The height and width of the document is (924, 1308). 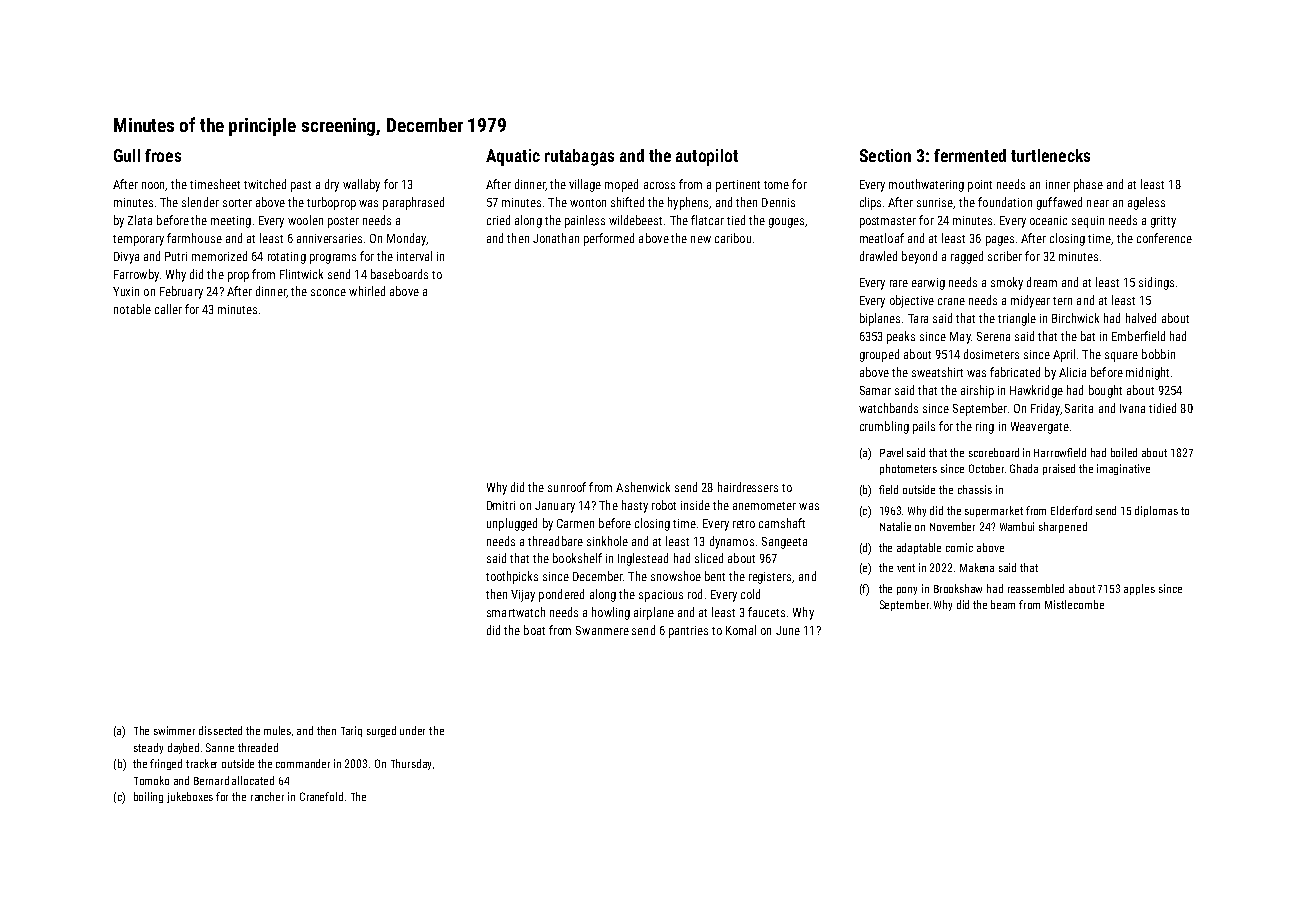 What do you see at coordinates (1088, 185) in the document?
I see `phase` at bounding box center [1088, 185].
